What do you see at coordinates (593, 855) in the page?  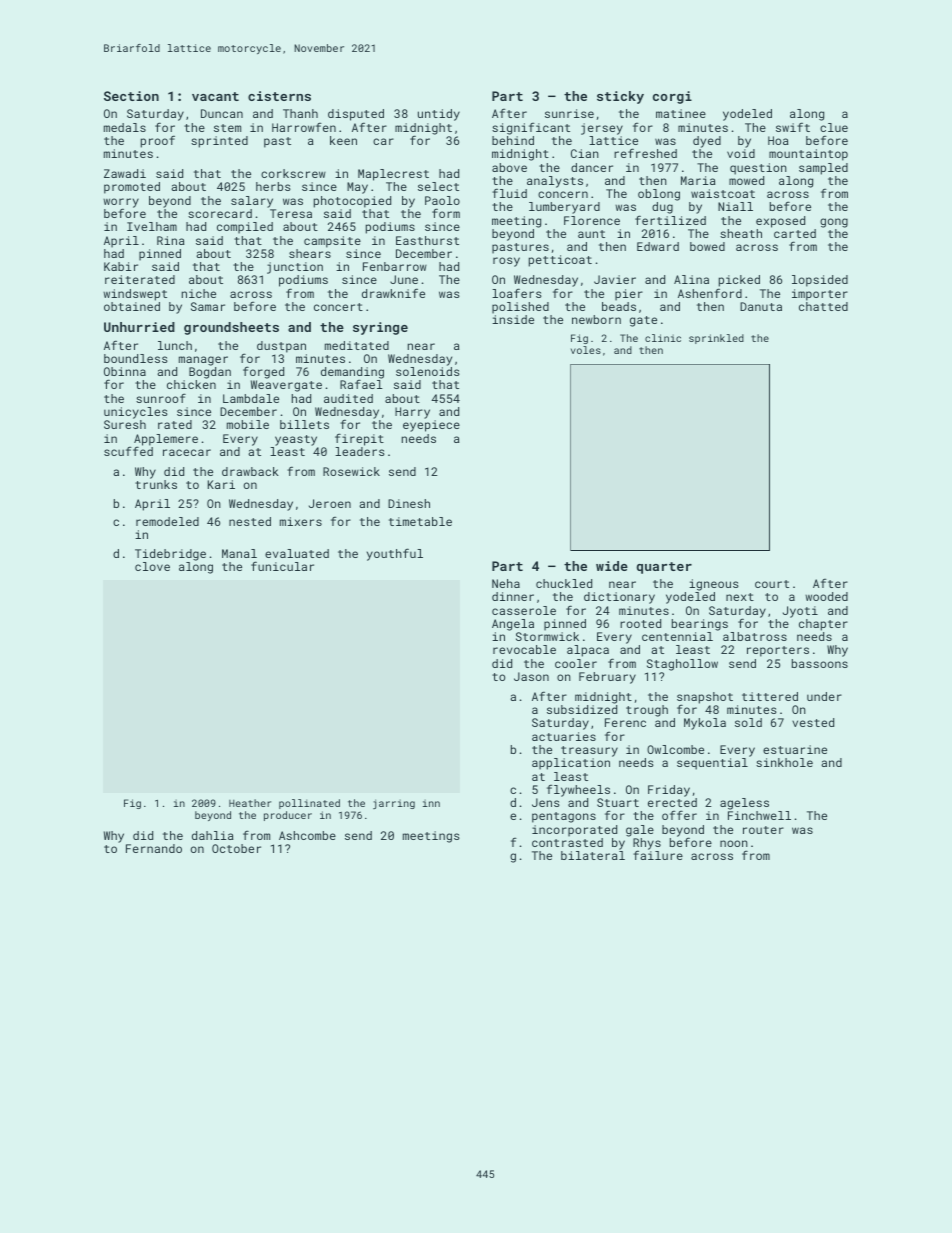 I see `bilateral` at bounding box center [593, 855].
